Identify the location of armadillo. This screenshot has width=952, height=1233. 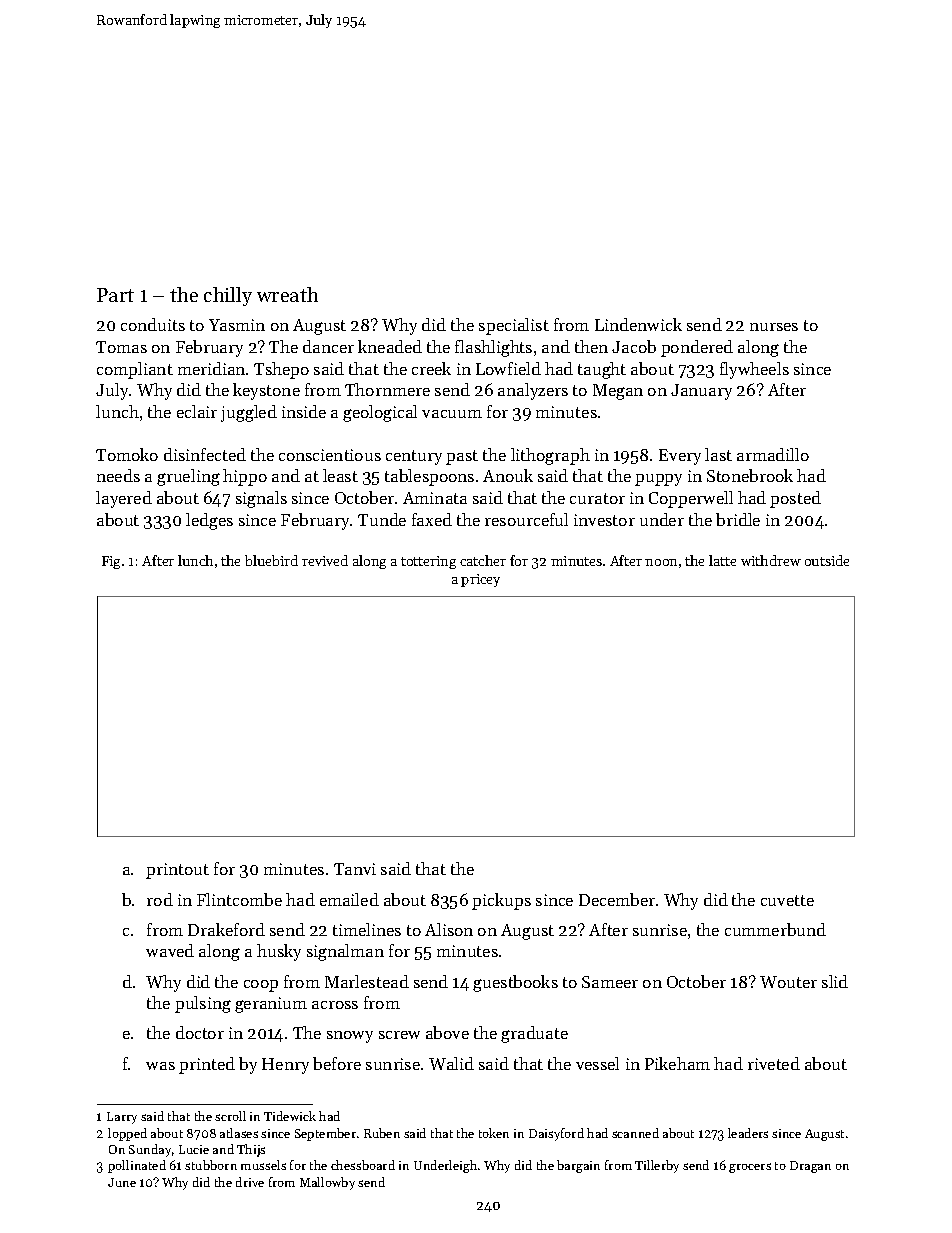
(773, 454).
